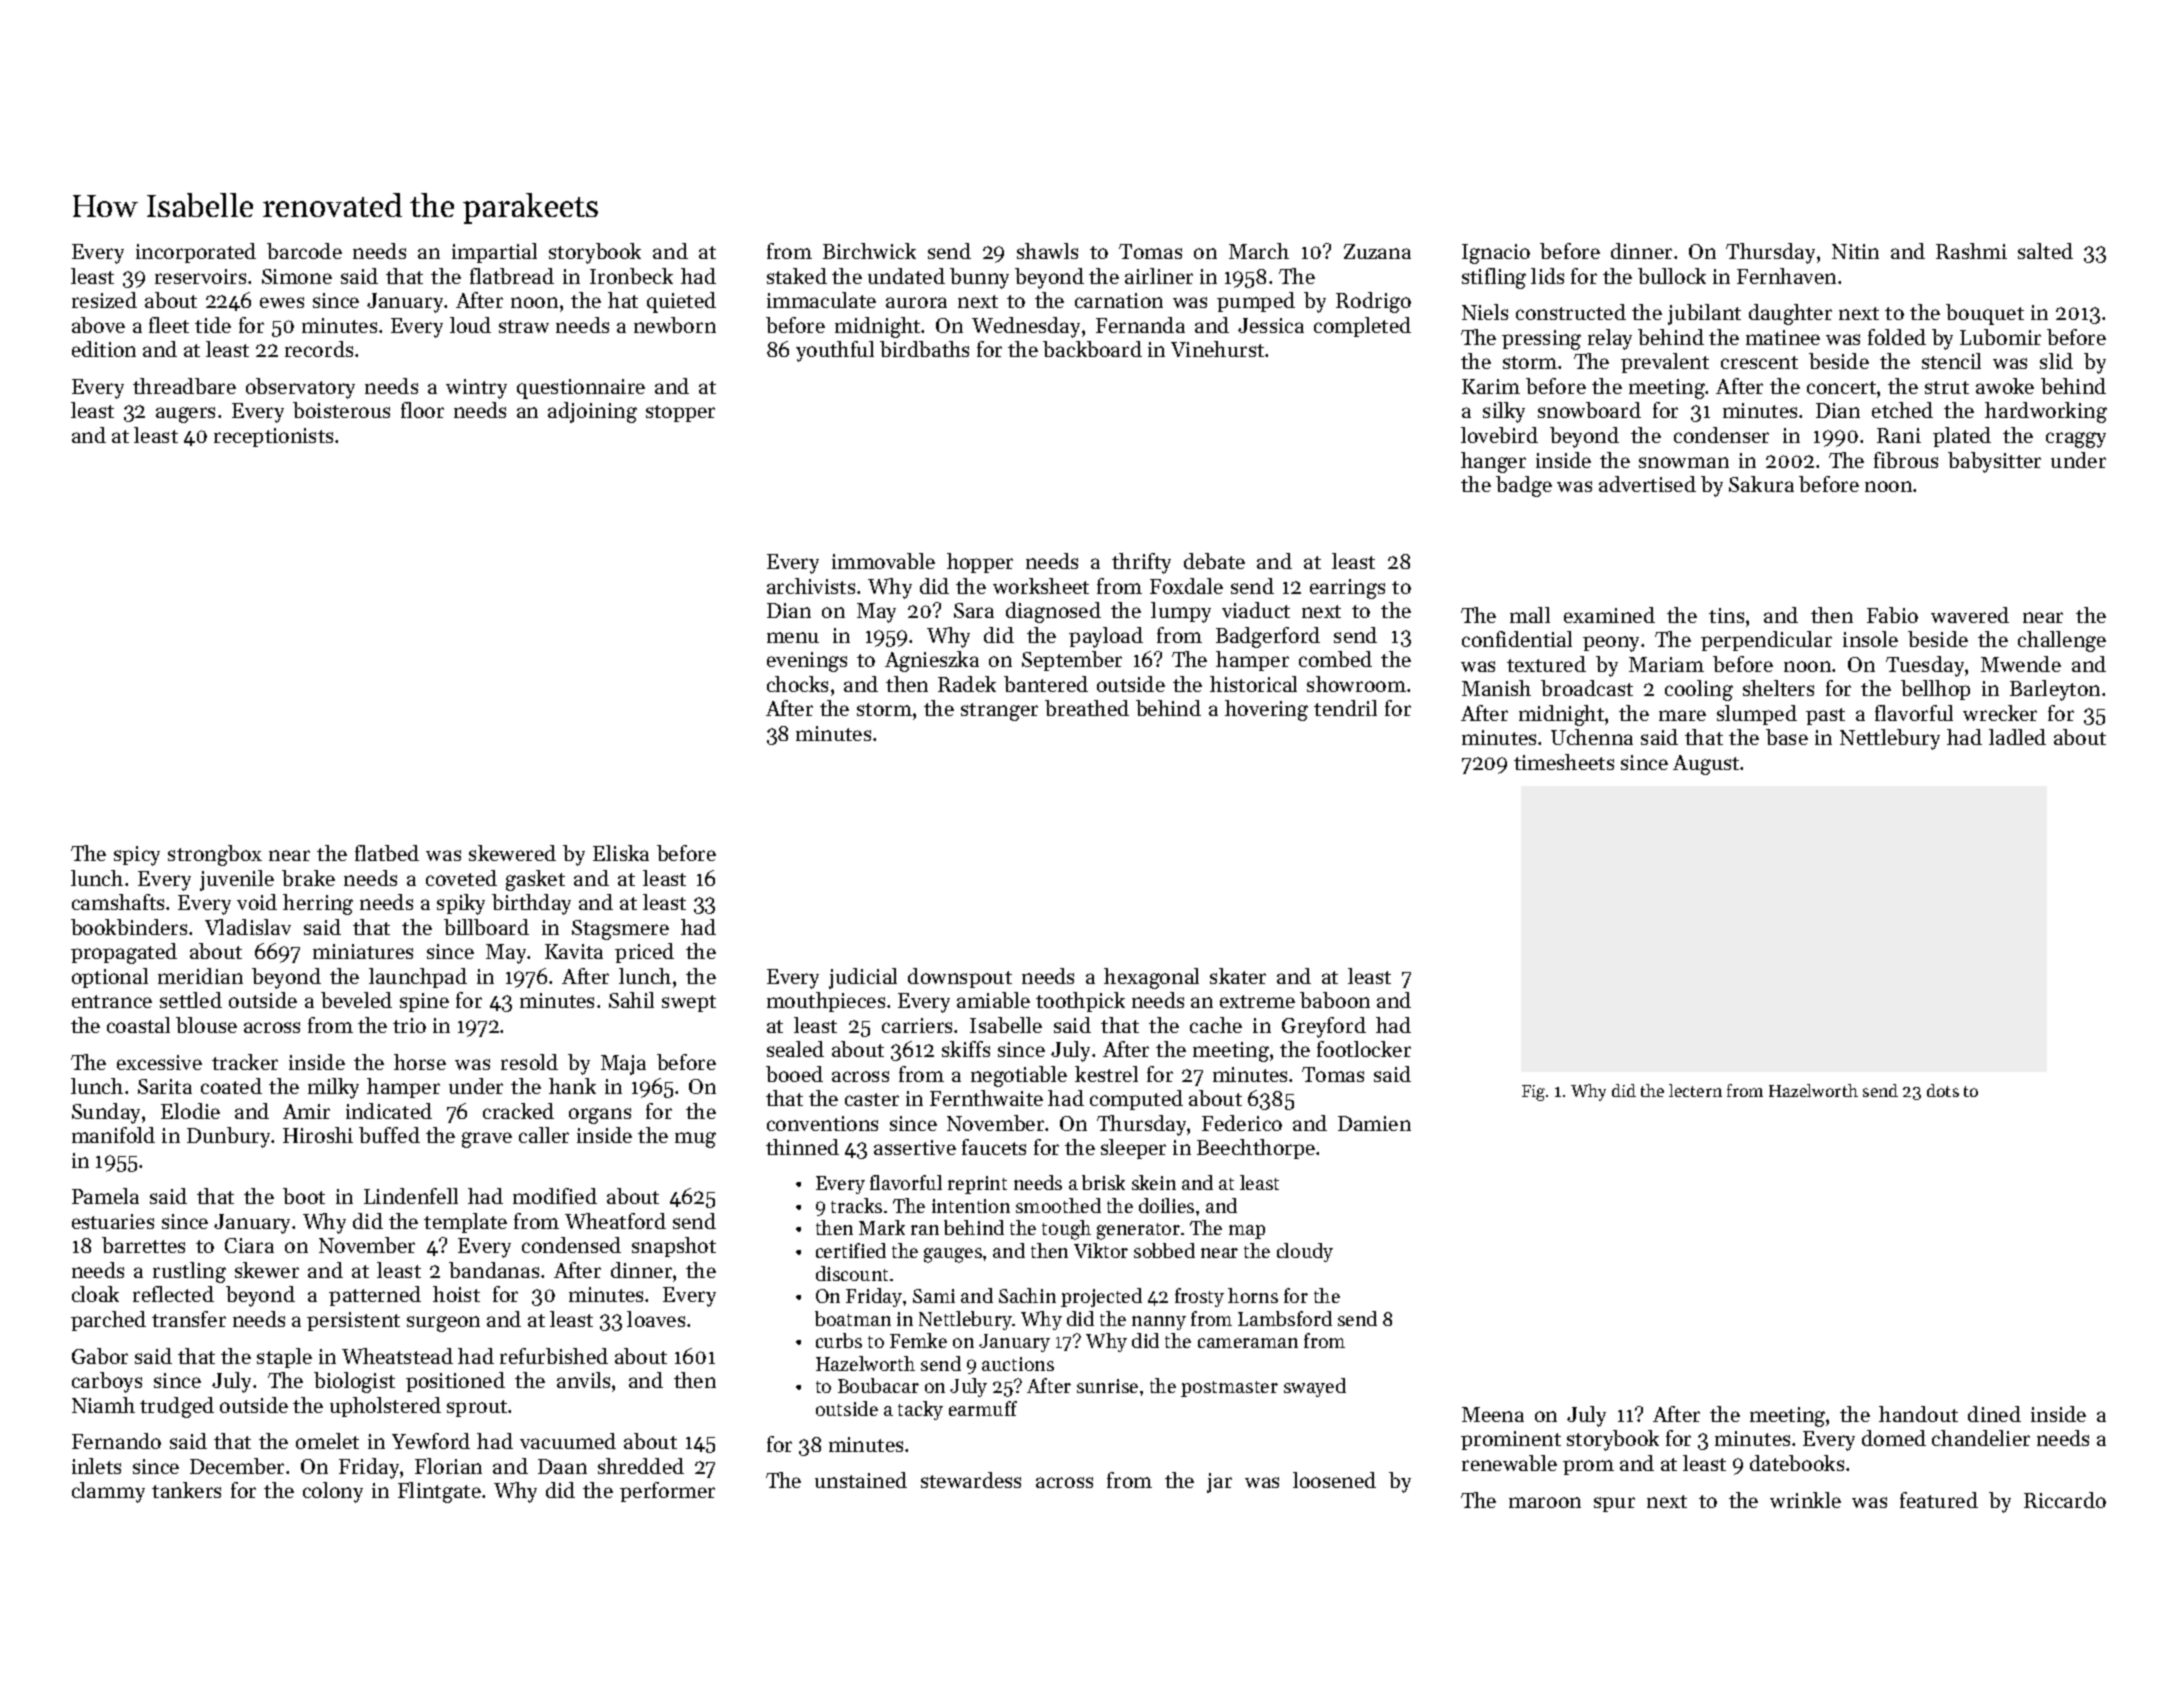 The width and height of the screenshot is (2178, 1683). I want to click on airliner, so click(1159, 276).
